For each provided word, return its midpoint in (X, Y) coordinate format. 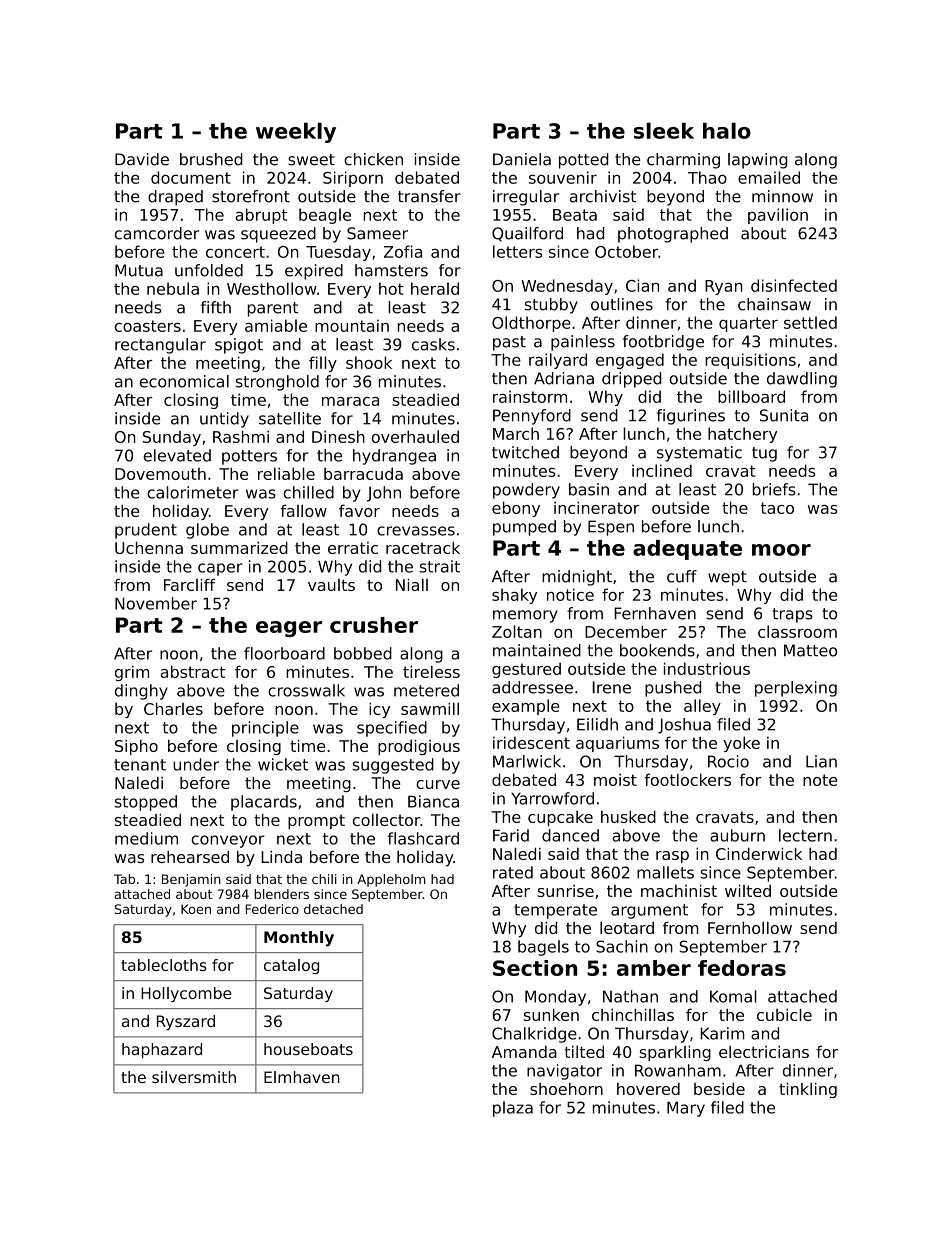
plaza (513, 1109)
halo (727, 130)
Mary (686, 1109)
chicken (373, 159)
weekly (296, 132)
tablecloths (164, 965)
